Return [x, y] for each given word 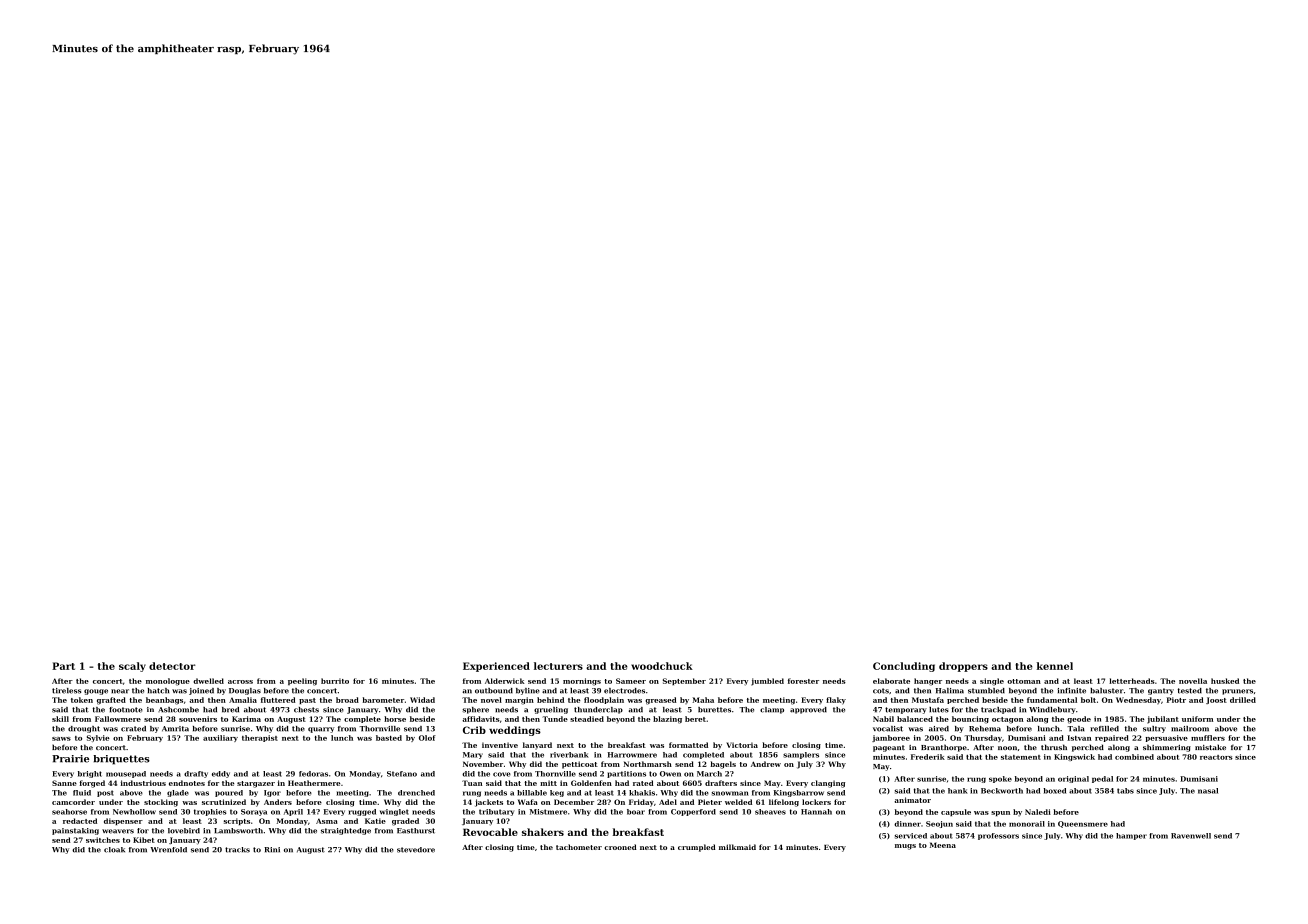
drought [84, 729]
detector [172, 666]
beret [695, 719]
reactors [1216, 757]
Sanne [64, 783]
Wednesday [1138, 701]
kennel [1055, 666]
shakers [543, 832]
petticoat [580, 765]
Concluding [904, 667]
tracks [237, 850]
